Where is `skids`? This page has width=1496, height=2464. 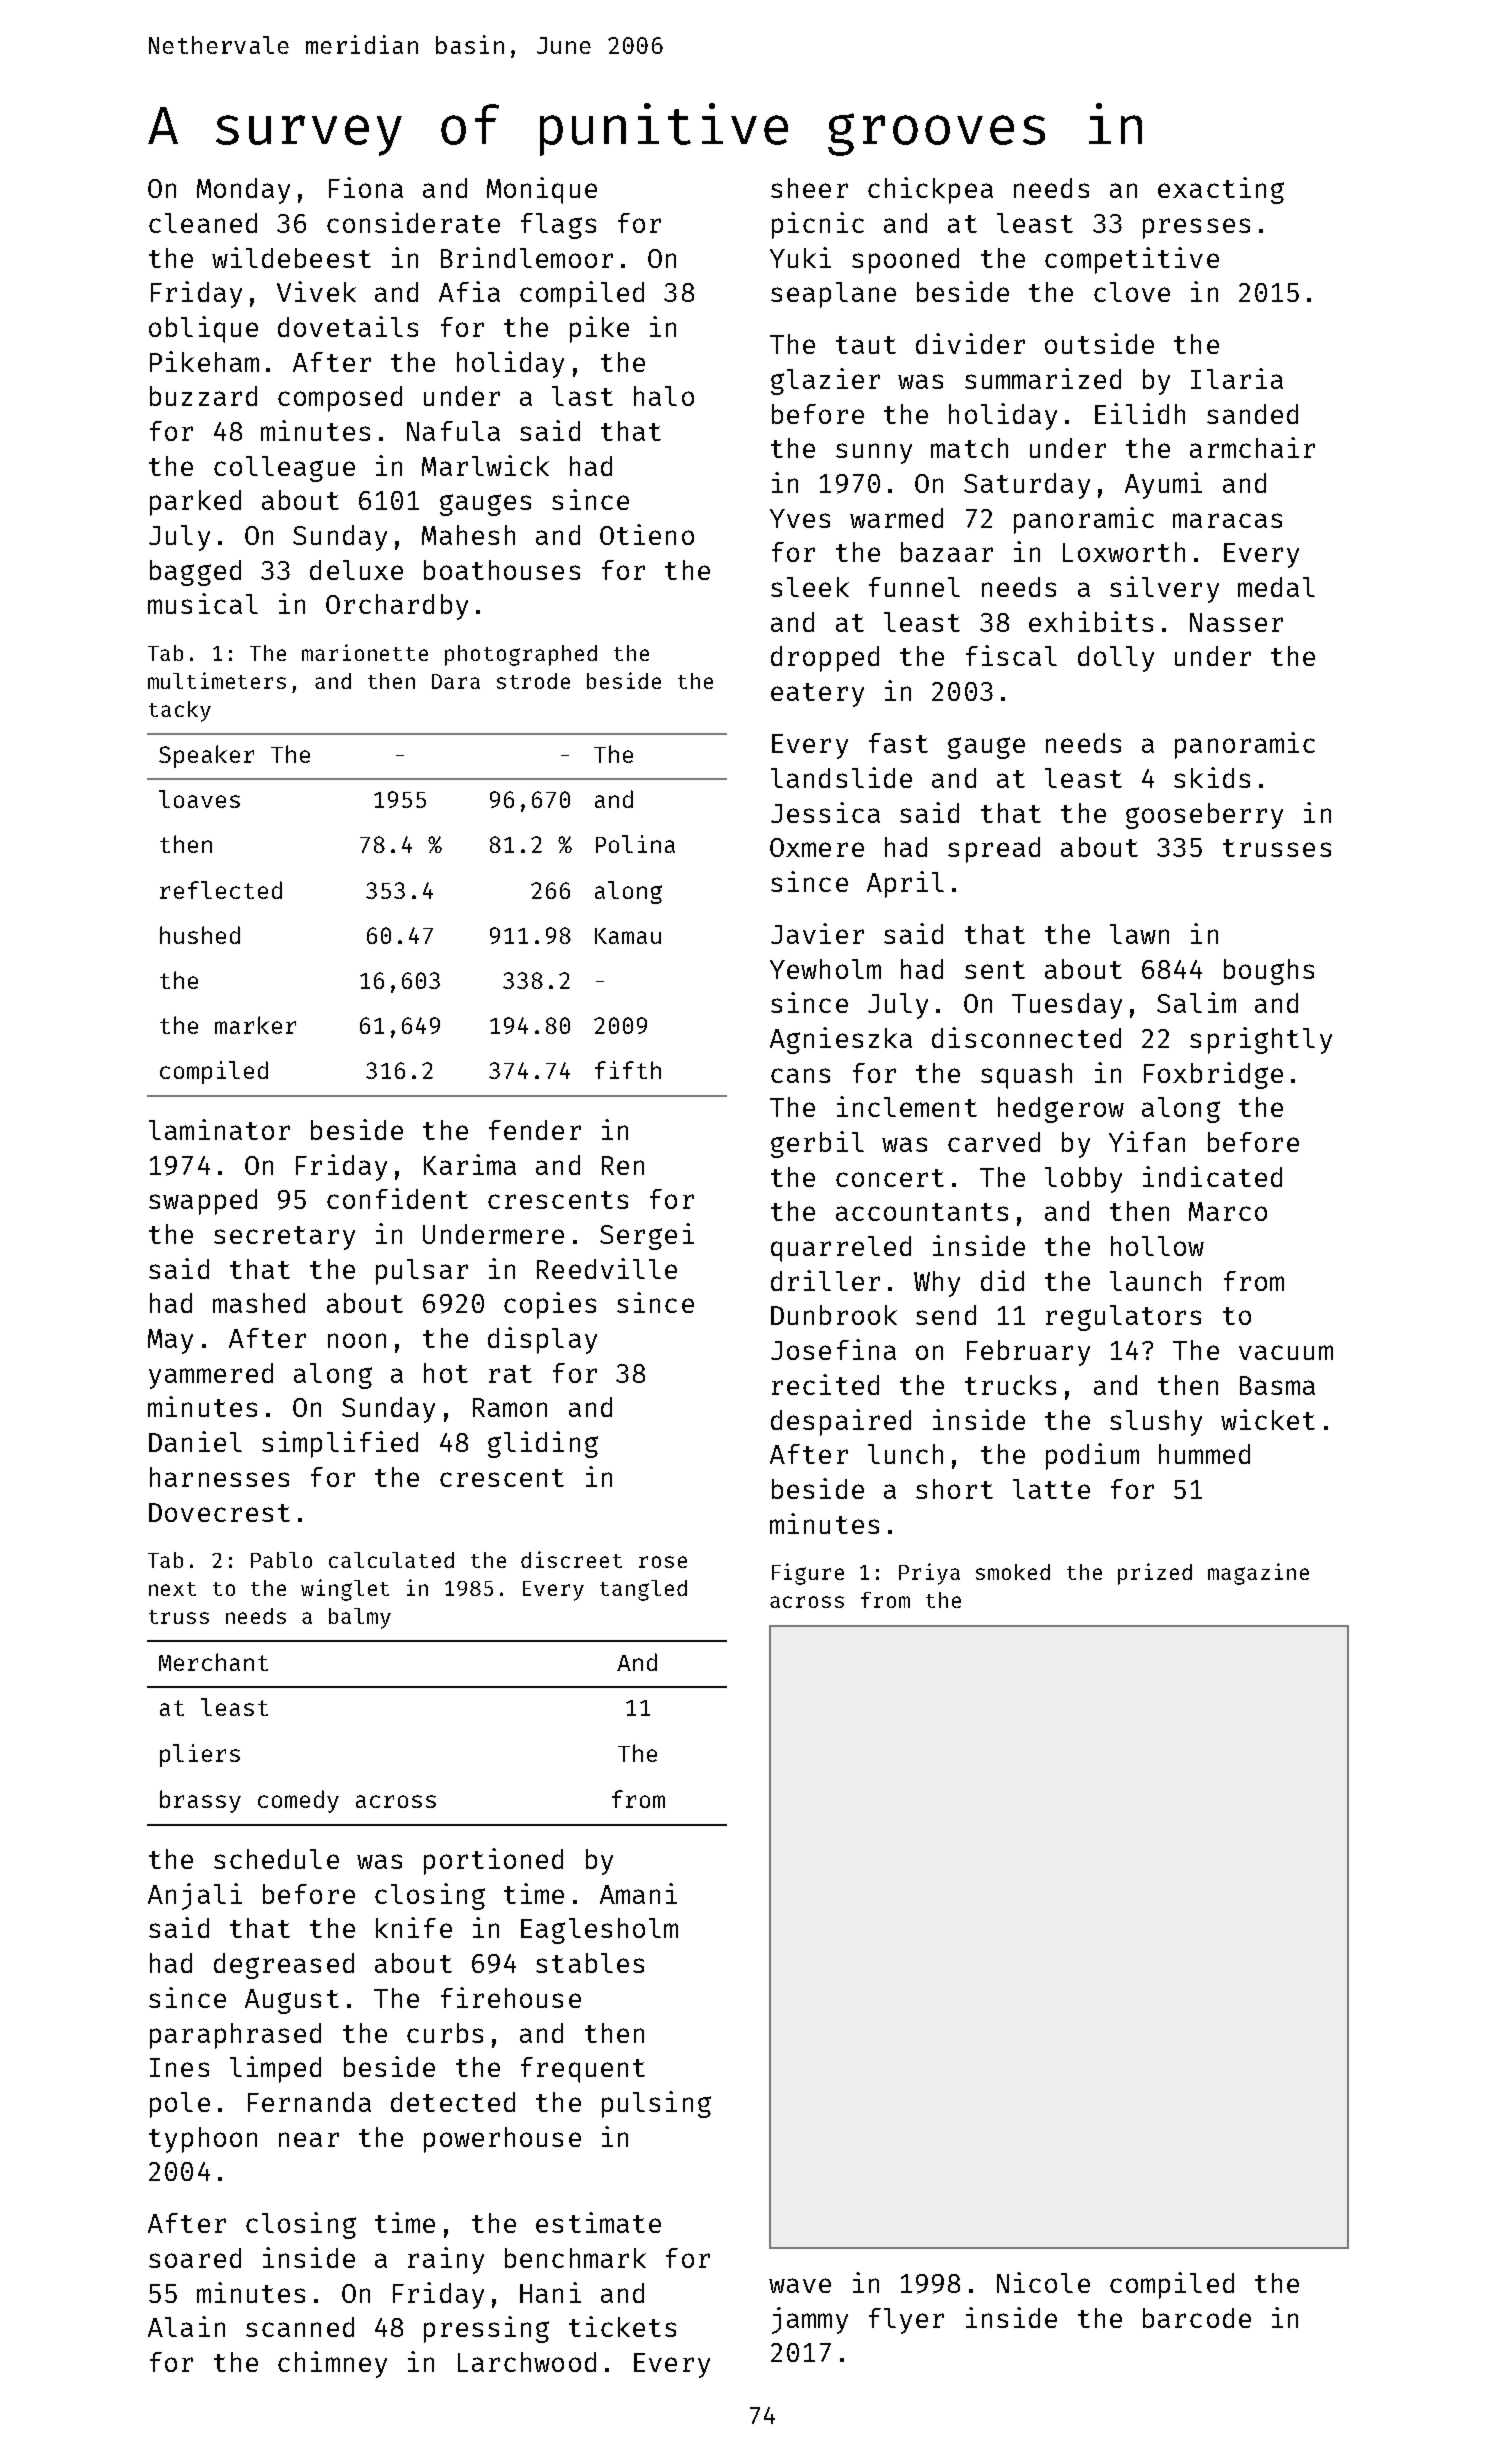
skids is located at coordinates (1212, 777).
